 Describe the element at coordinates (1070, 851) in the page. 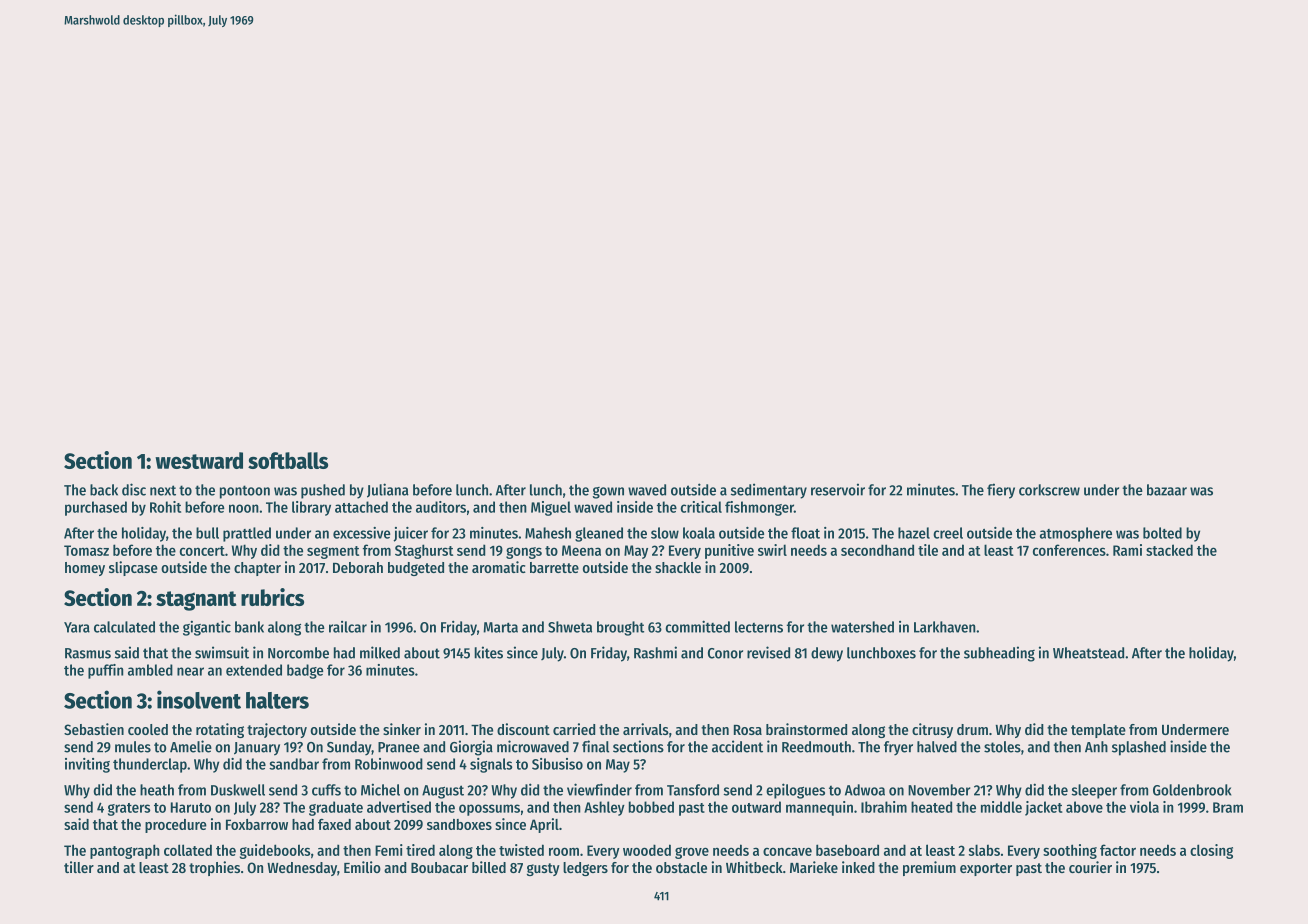

I see `soothing` at that location.
